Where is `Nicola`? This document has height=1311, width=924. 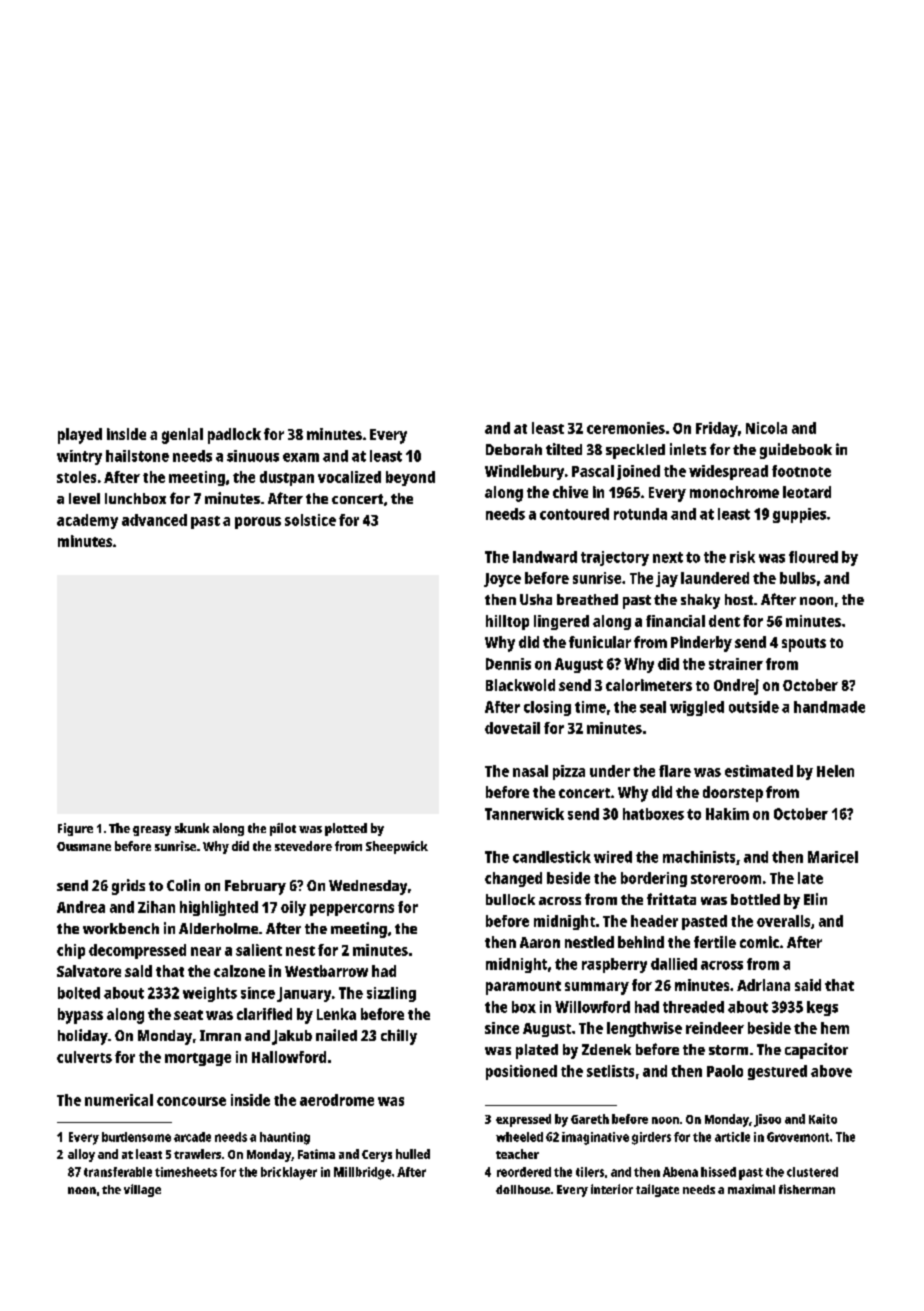 Nicola is located at coordinates (766, 428).
